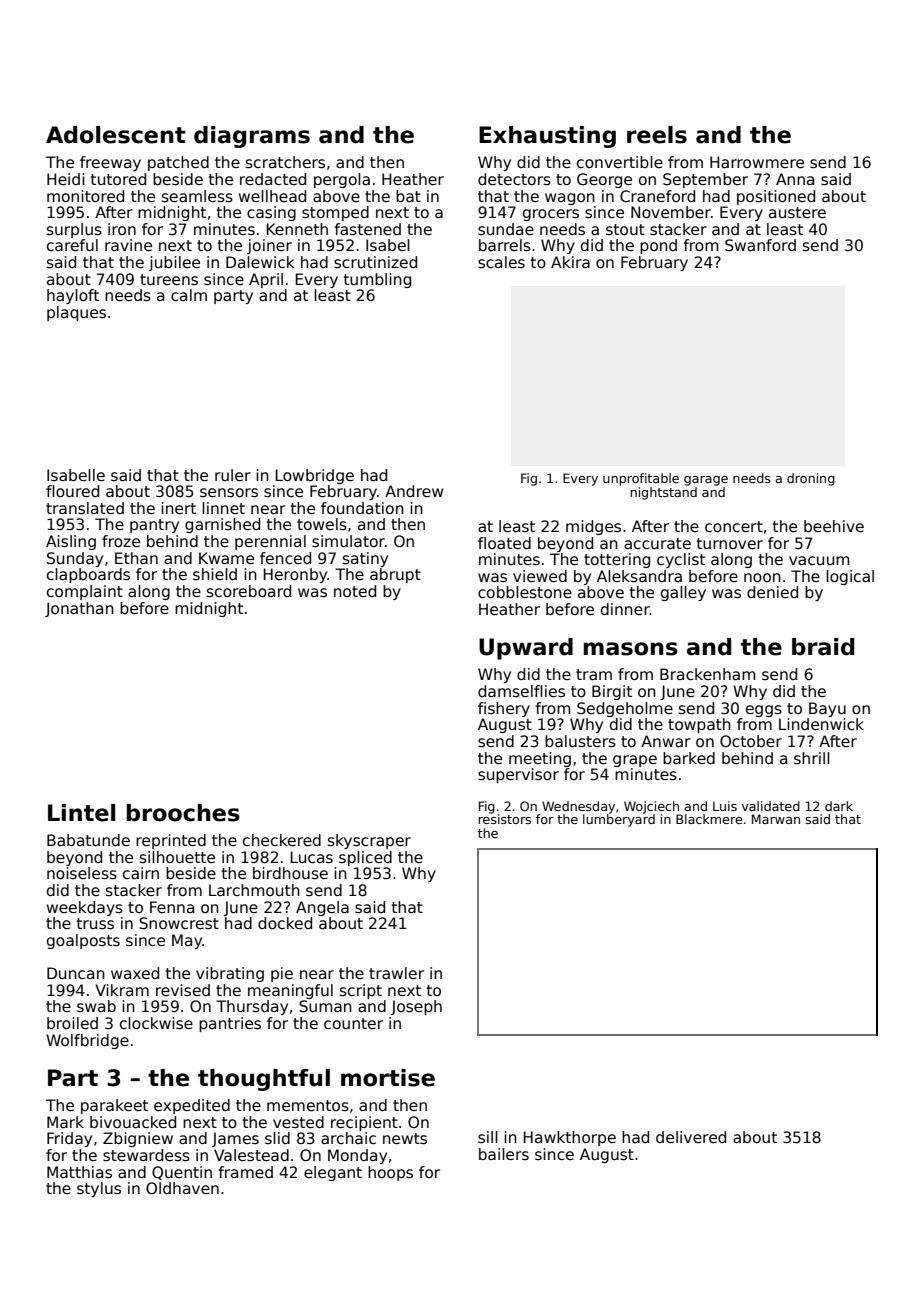 The image size is (924, 1308). What do you see at coordinates (657, 135) in the page?
I see `reels` at bounding box center [657, 135].
